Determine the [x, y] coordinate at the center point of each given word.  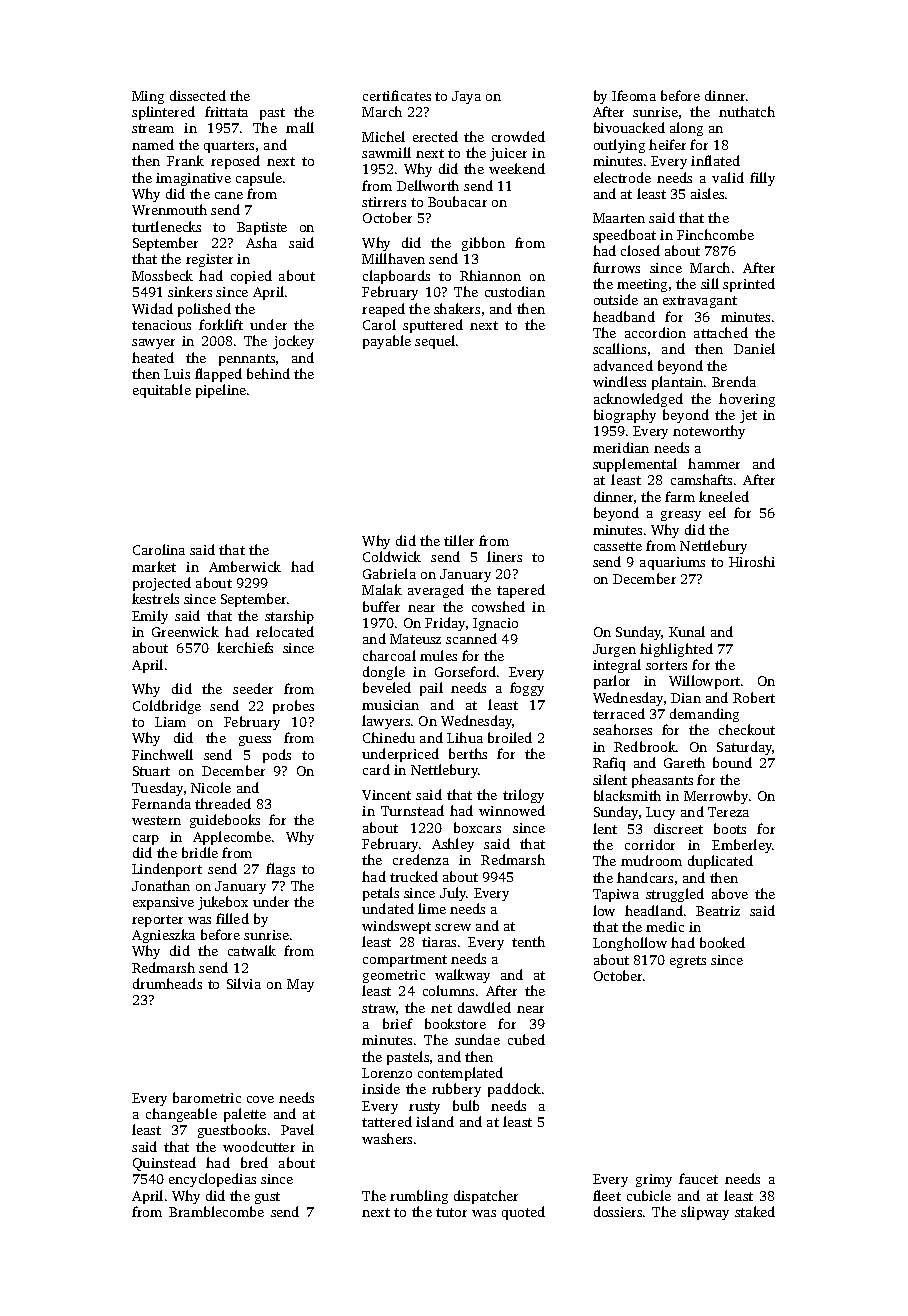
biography [625, 416]
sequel [435, 342]
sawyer [153, 344]
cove [260, 1099]
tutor [451, 1212]
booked [722, 942]
